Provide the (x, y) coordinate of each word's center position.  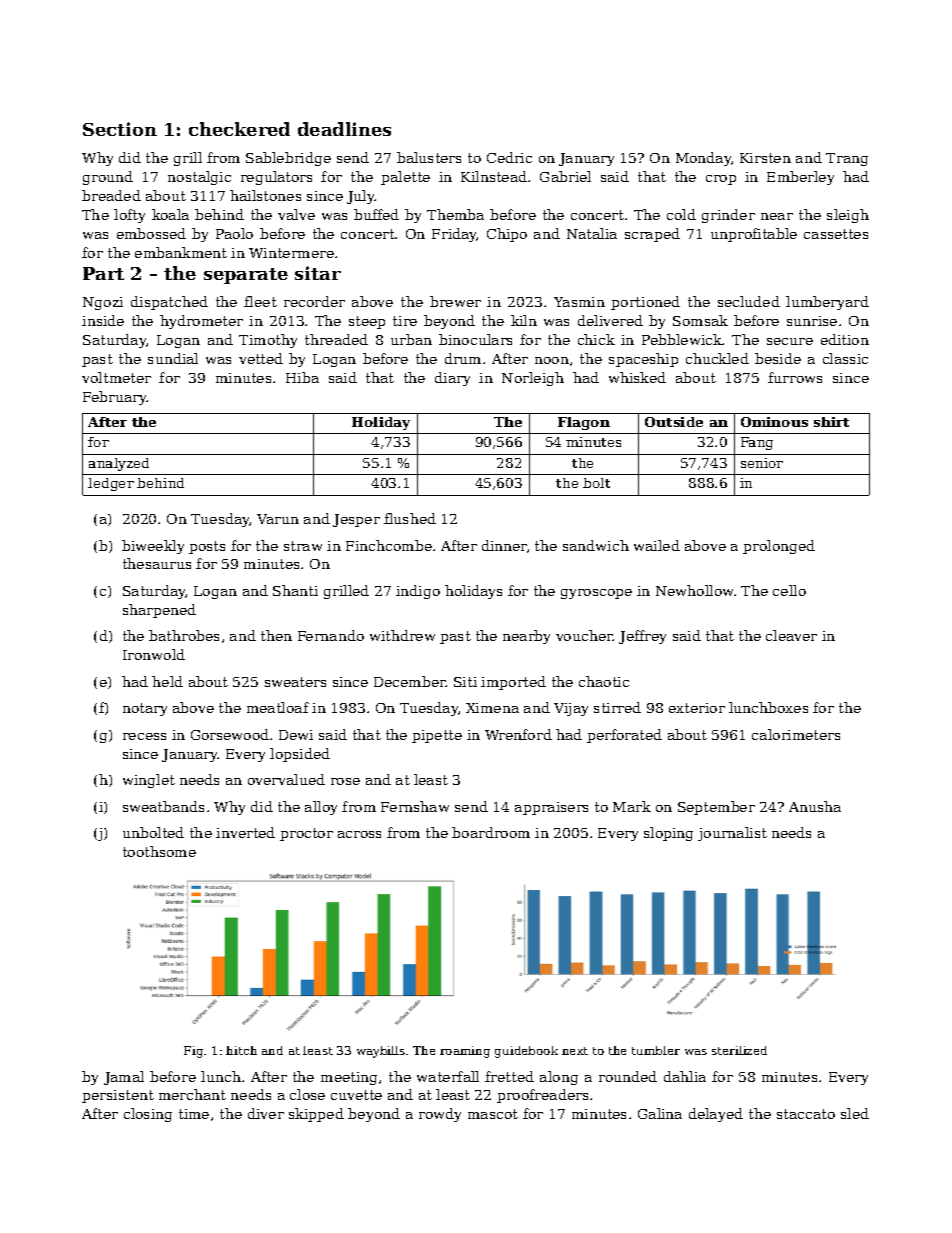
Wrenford (518, 734)
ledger (111, 484)
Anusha (815, 806)
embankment (181, 252)
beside (778, 358)
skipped (316, 1115)
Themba (455, 214)
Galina (660, 1113)
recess (144, 736)
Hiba (302, 377)
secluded (749, 301)
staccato (806, 1114)
